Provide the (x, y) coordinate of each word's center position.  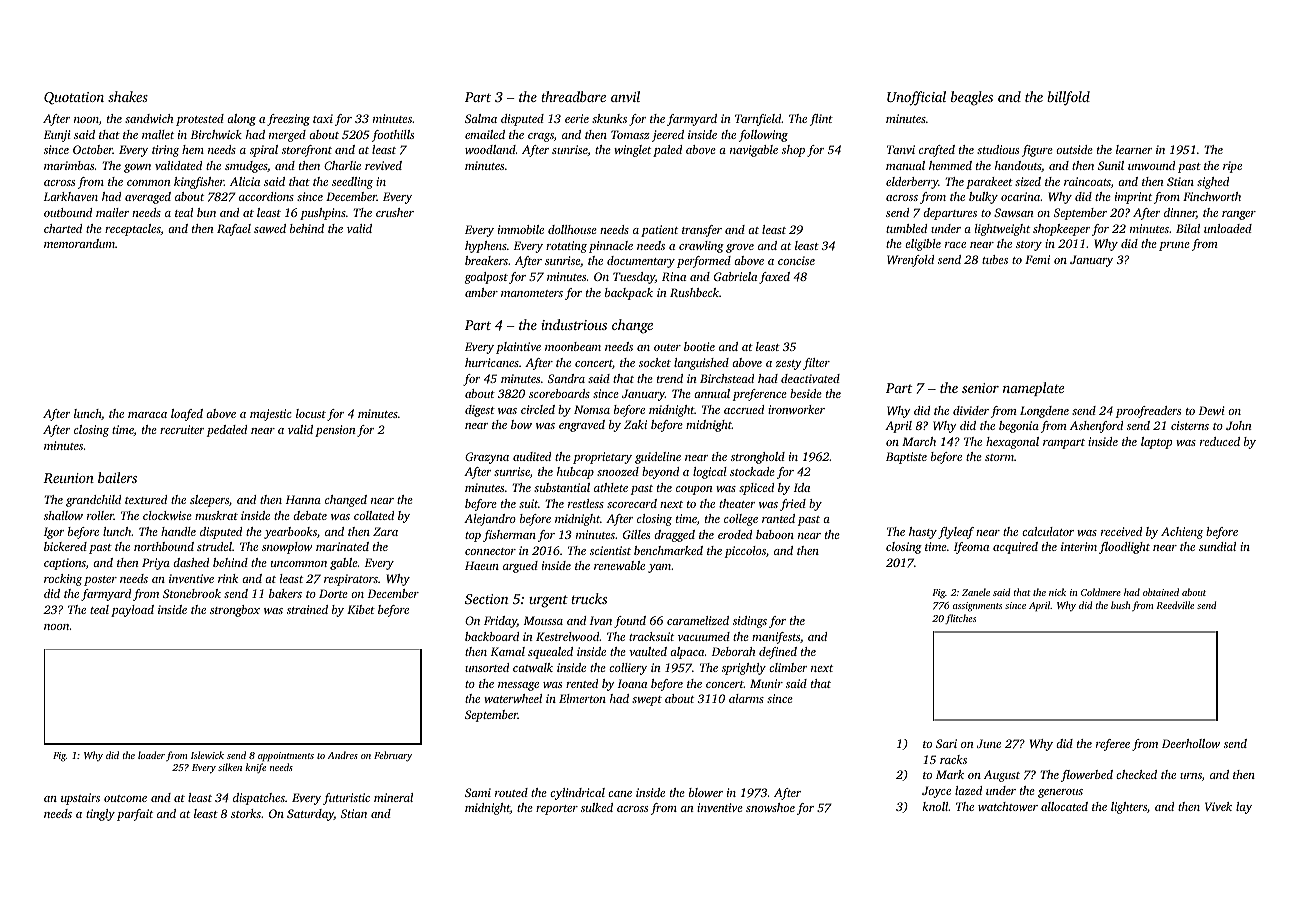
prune (1174, 246)
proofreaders (1148, 412)
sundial (1217, 546)
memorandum (79, 243)
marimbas (69, 165)
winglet (632, 151)
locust (311, 413)
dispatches (259, 799)
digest (480, 411)
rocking (63, 580)
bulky (983, 198)
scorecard (632, 503)
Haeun (482, 565)
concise (796, 260)
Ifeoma (971, 548)
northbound (164, 546)
